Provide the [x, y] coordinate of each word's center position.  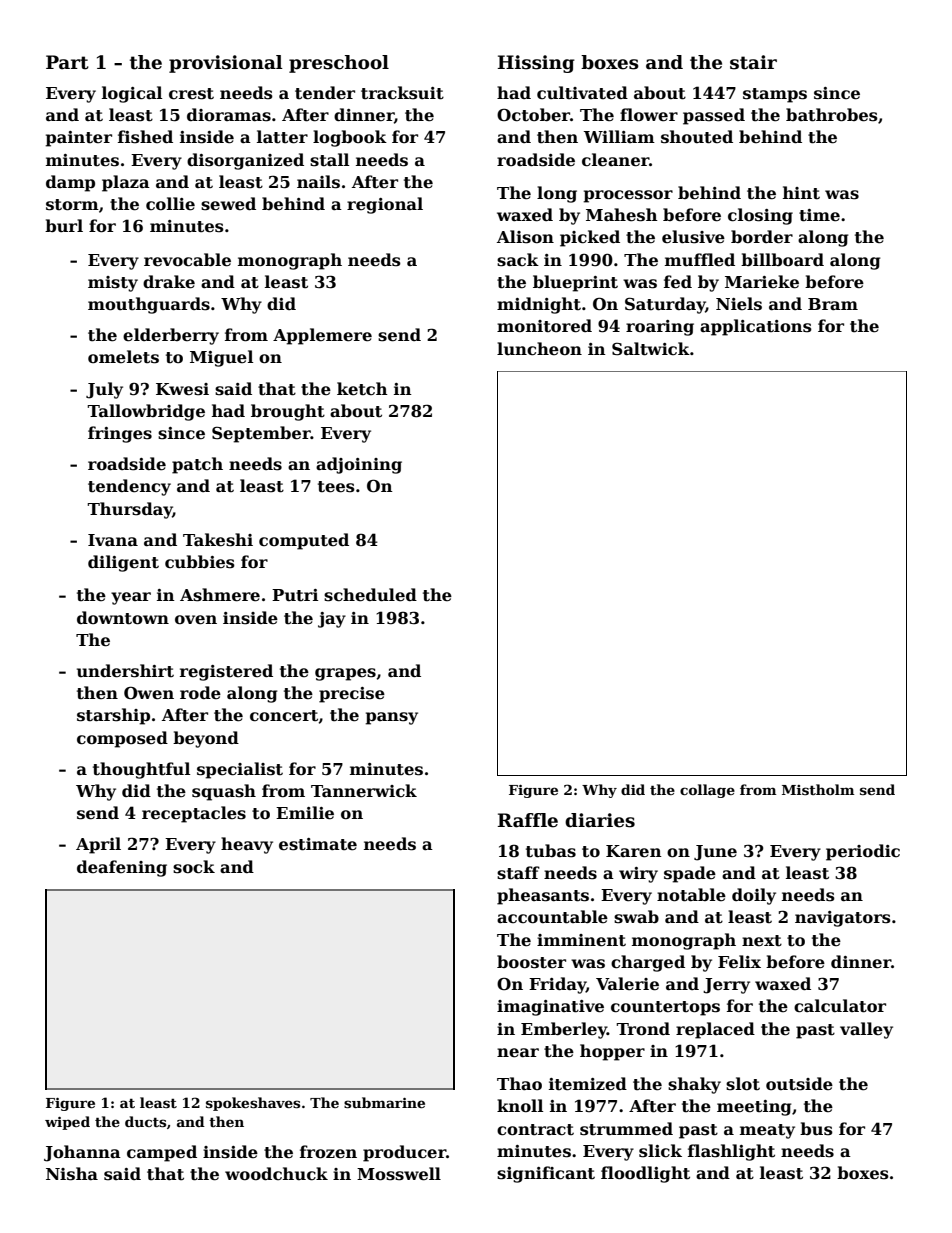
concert [284, 716]
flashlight [731, 1152]
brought [288, 412]
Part [67, 62]
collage [707, 791]
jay [332, 620]
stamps [775, 95]
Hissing [536, 64]
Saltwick [651, 349]
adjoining [359, 465]
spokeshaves [253, 1104]
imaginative [550, 1008]
